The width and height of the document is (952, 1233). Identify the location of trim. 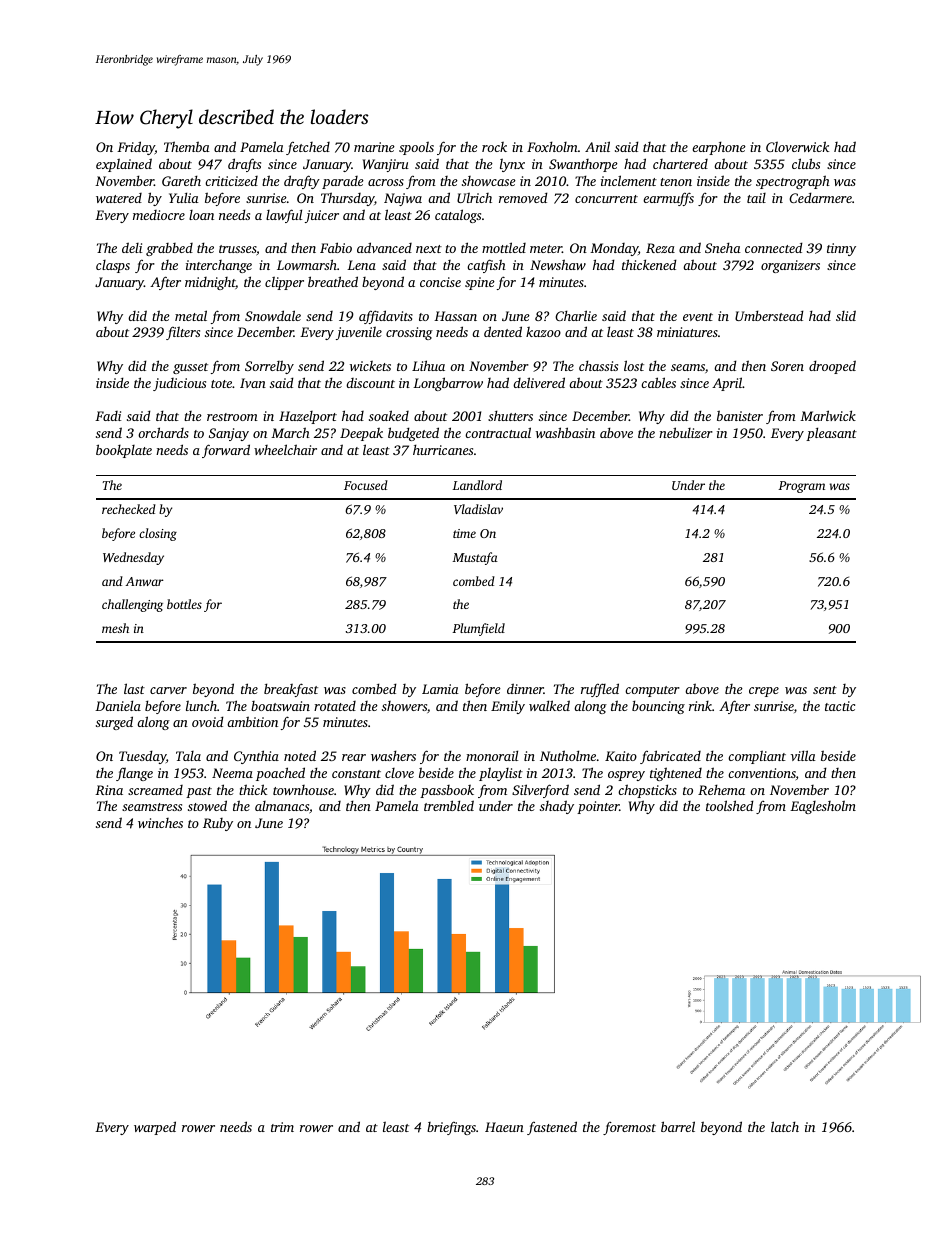
(282, 1127).
